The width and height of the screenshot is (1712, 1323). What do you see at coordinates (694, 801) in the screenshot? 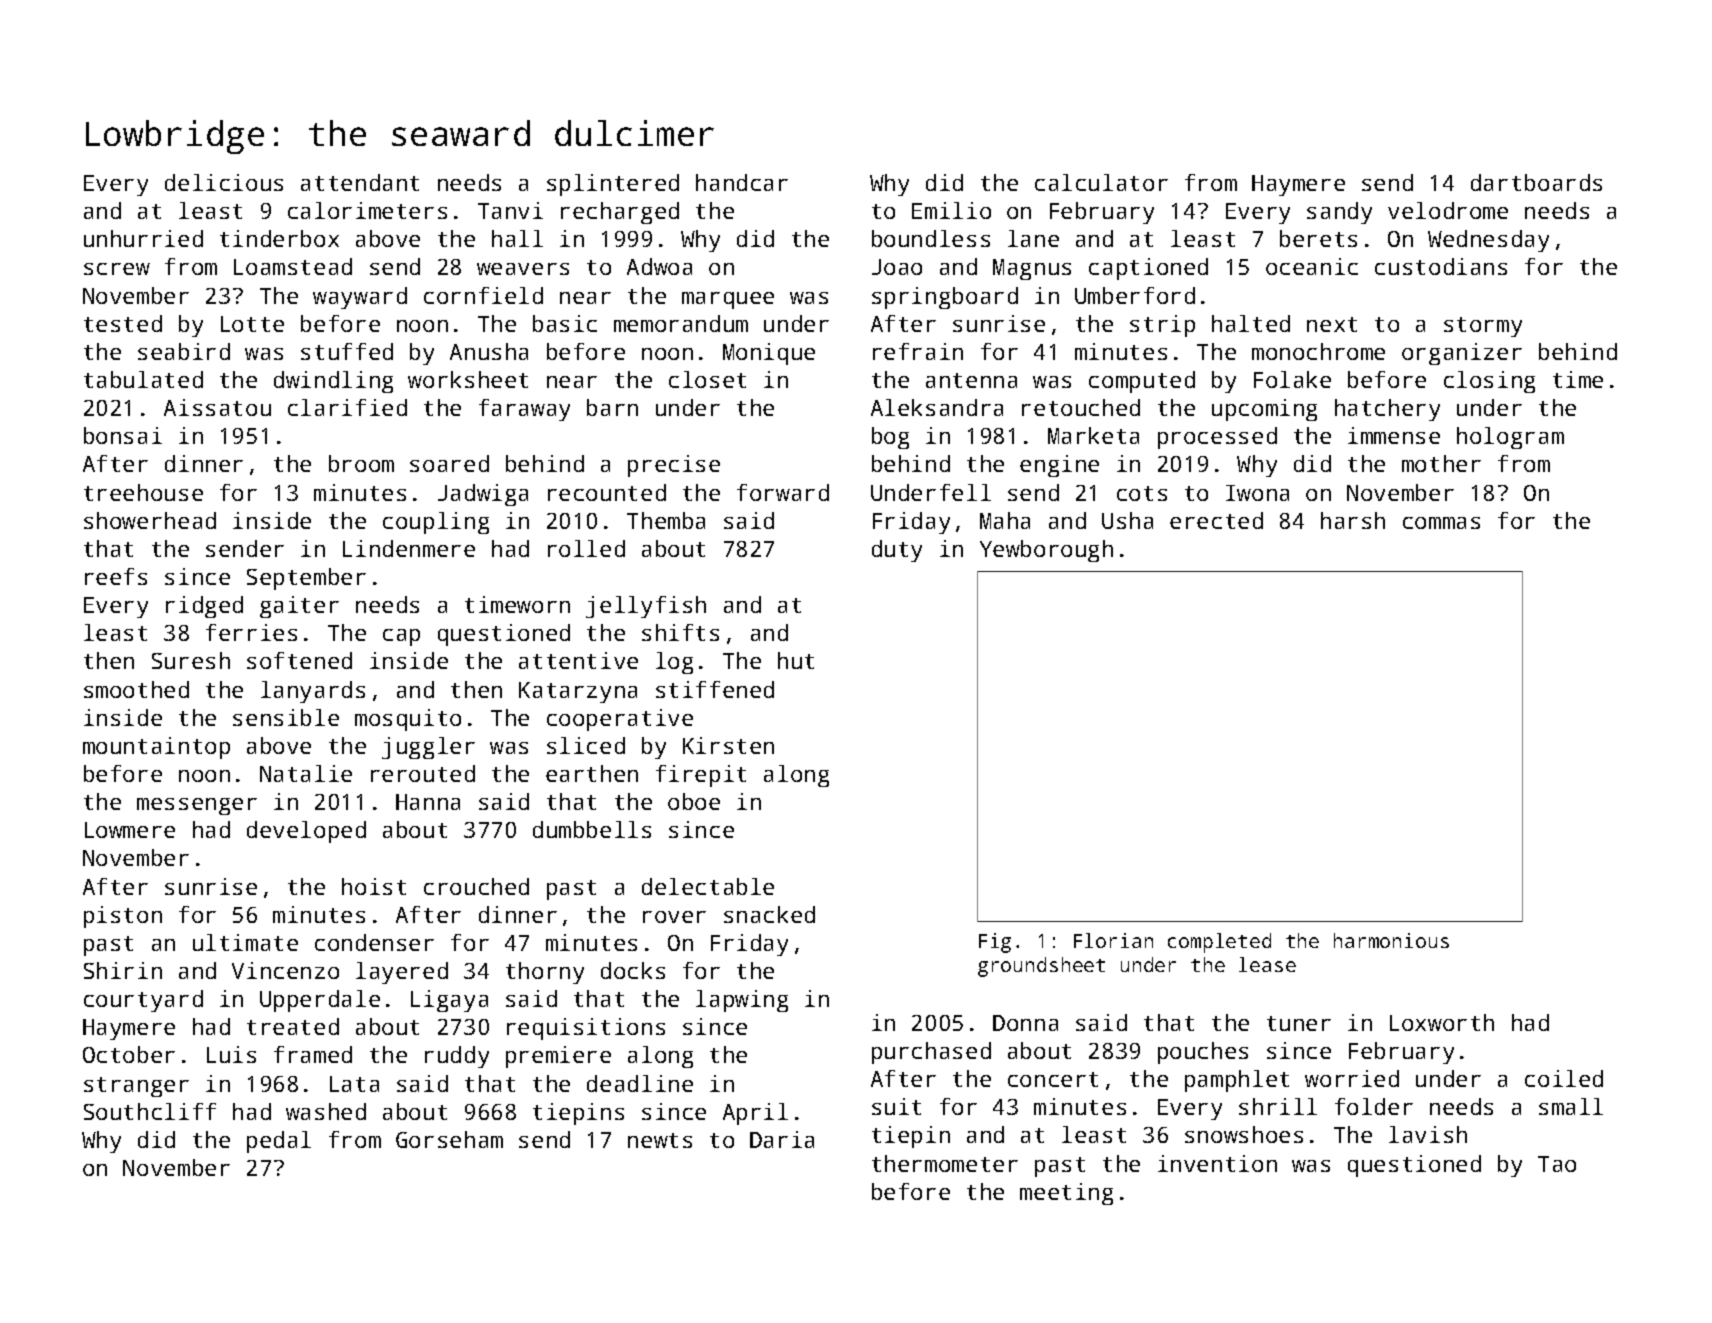
I see `oboe` at bounding box center [694, 801].
